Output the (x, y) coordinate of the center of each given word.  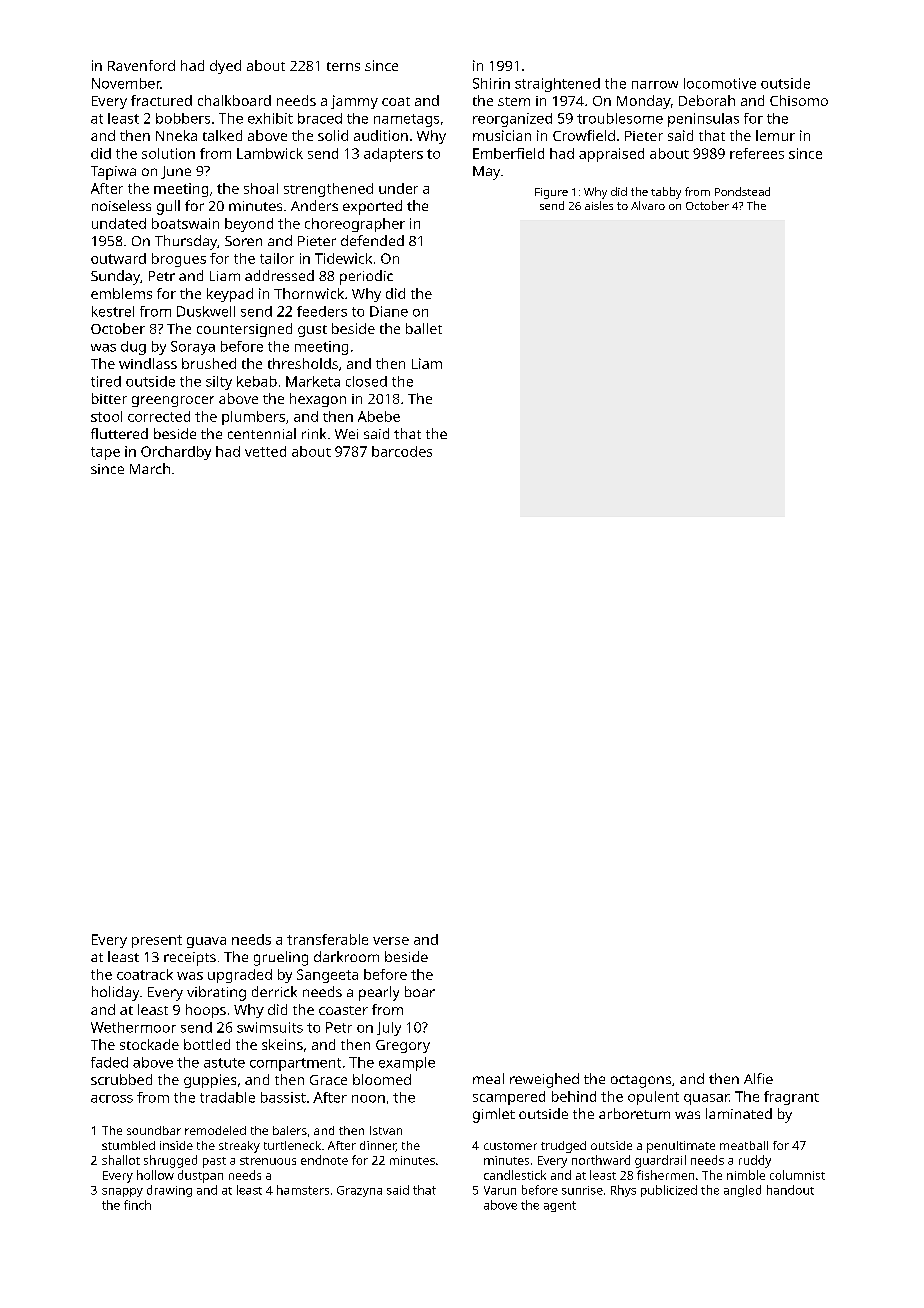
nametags (406, 120)
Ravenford (141, 65)
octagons (641, 1081)
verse (391, 941)
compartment (295, 1064)
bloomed (382, 1079)
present (157, 941)
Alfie (758, 1078)
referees (757, 153)
